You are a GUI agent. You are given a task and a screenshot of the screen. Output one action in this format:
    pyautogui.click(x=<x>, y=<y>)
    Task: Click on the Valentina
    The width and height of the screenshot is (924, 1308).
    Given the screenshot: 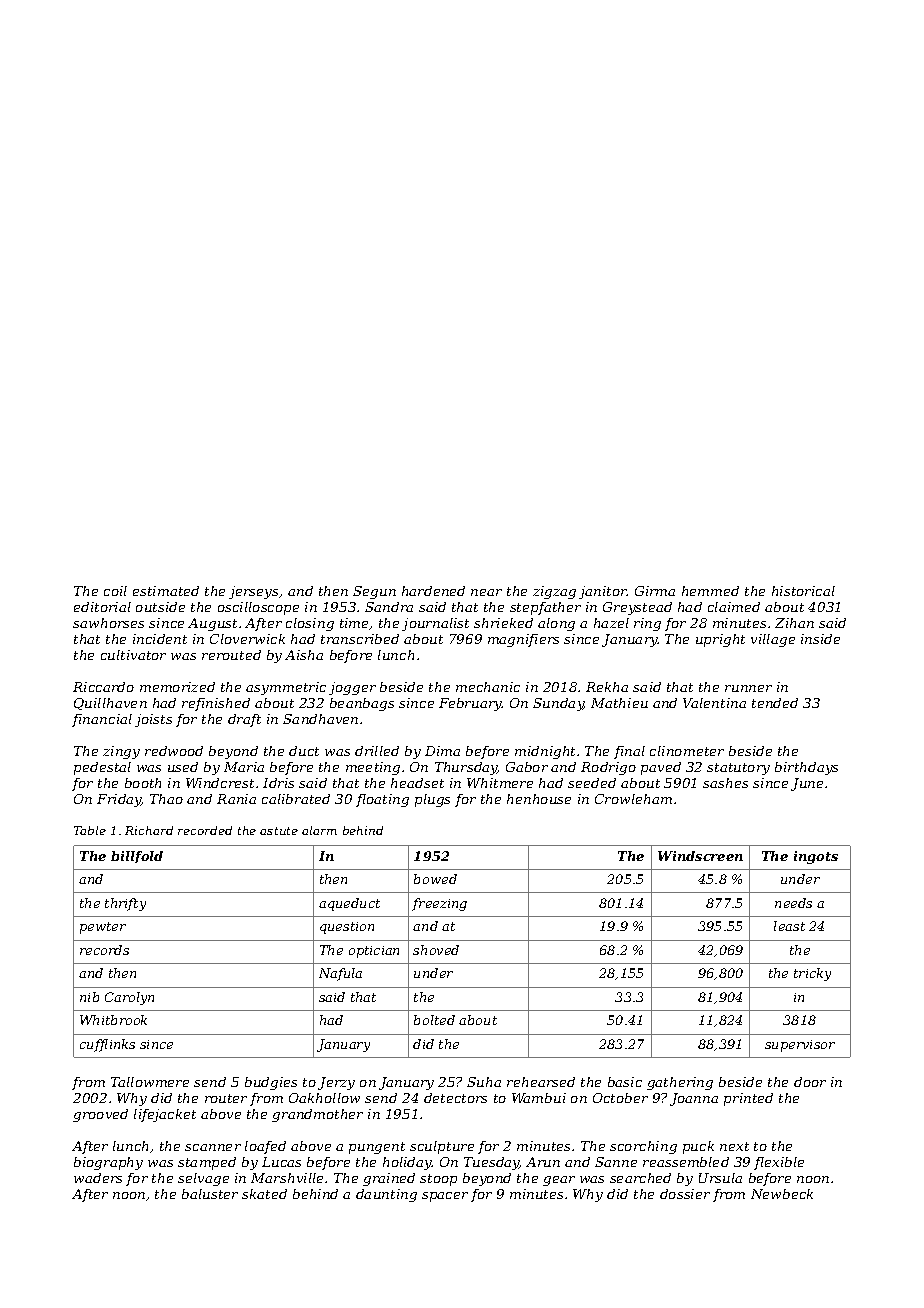 What is the action you would take?
    pyautogui.click(x=714, y=703)
